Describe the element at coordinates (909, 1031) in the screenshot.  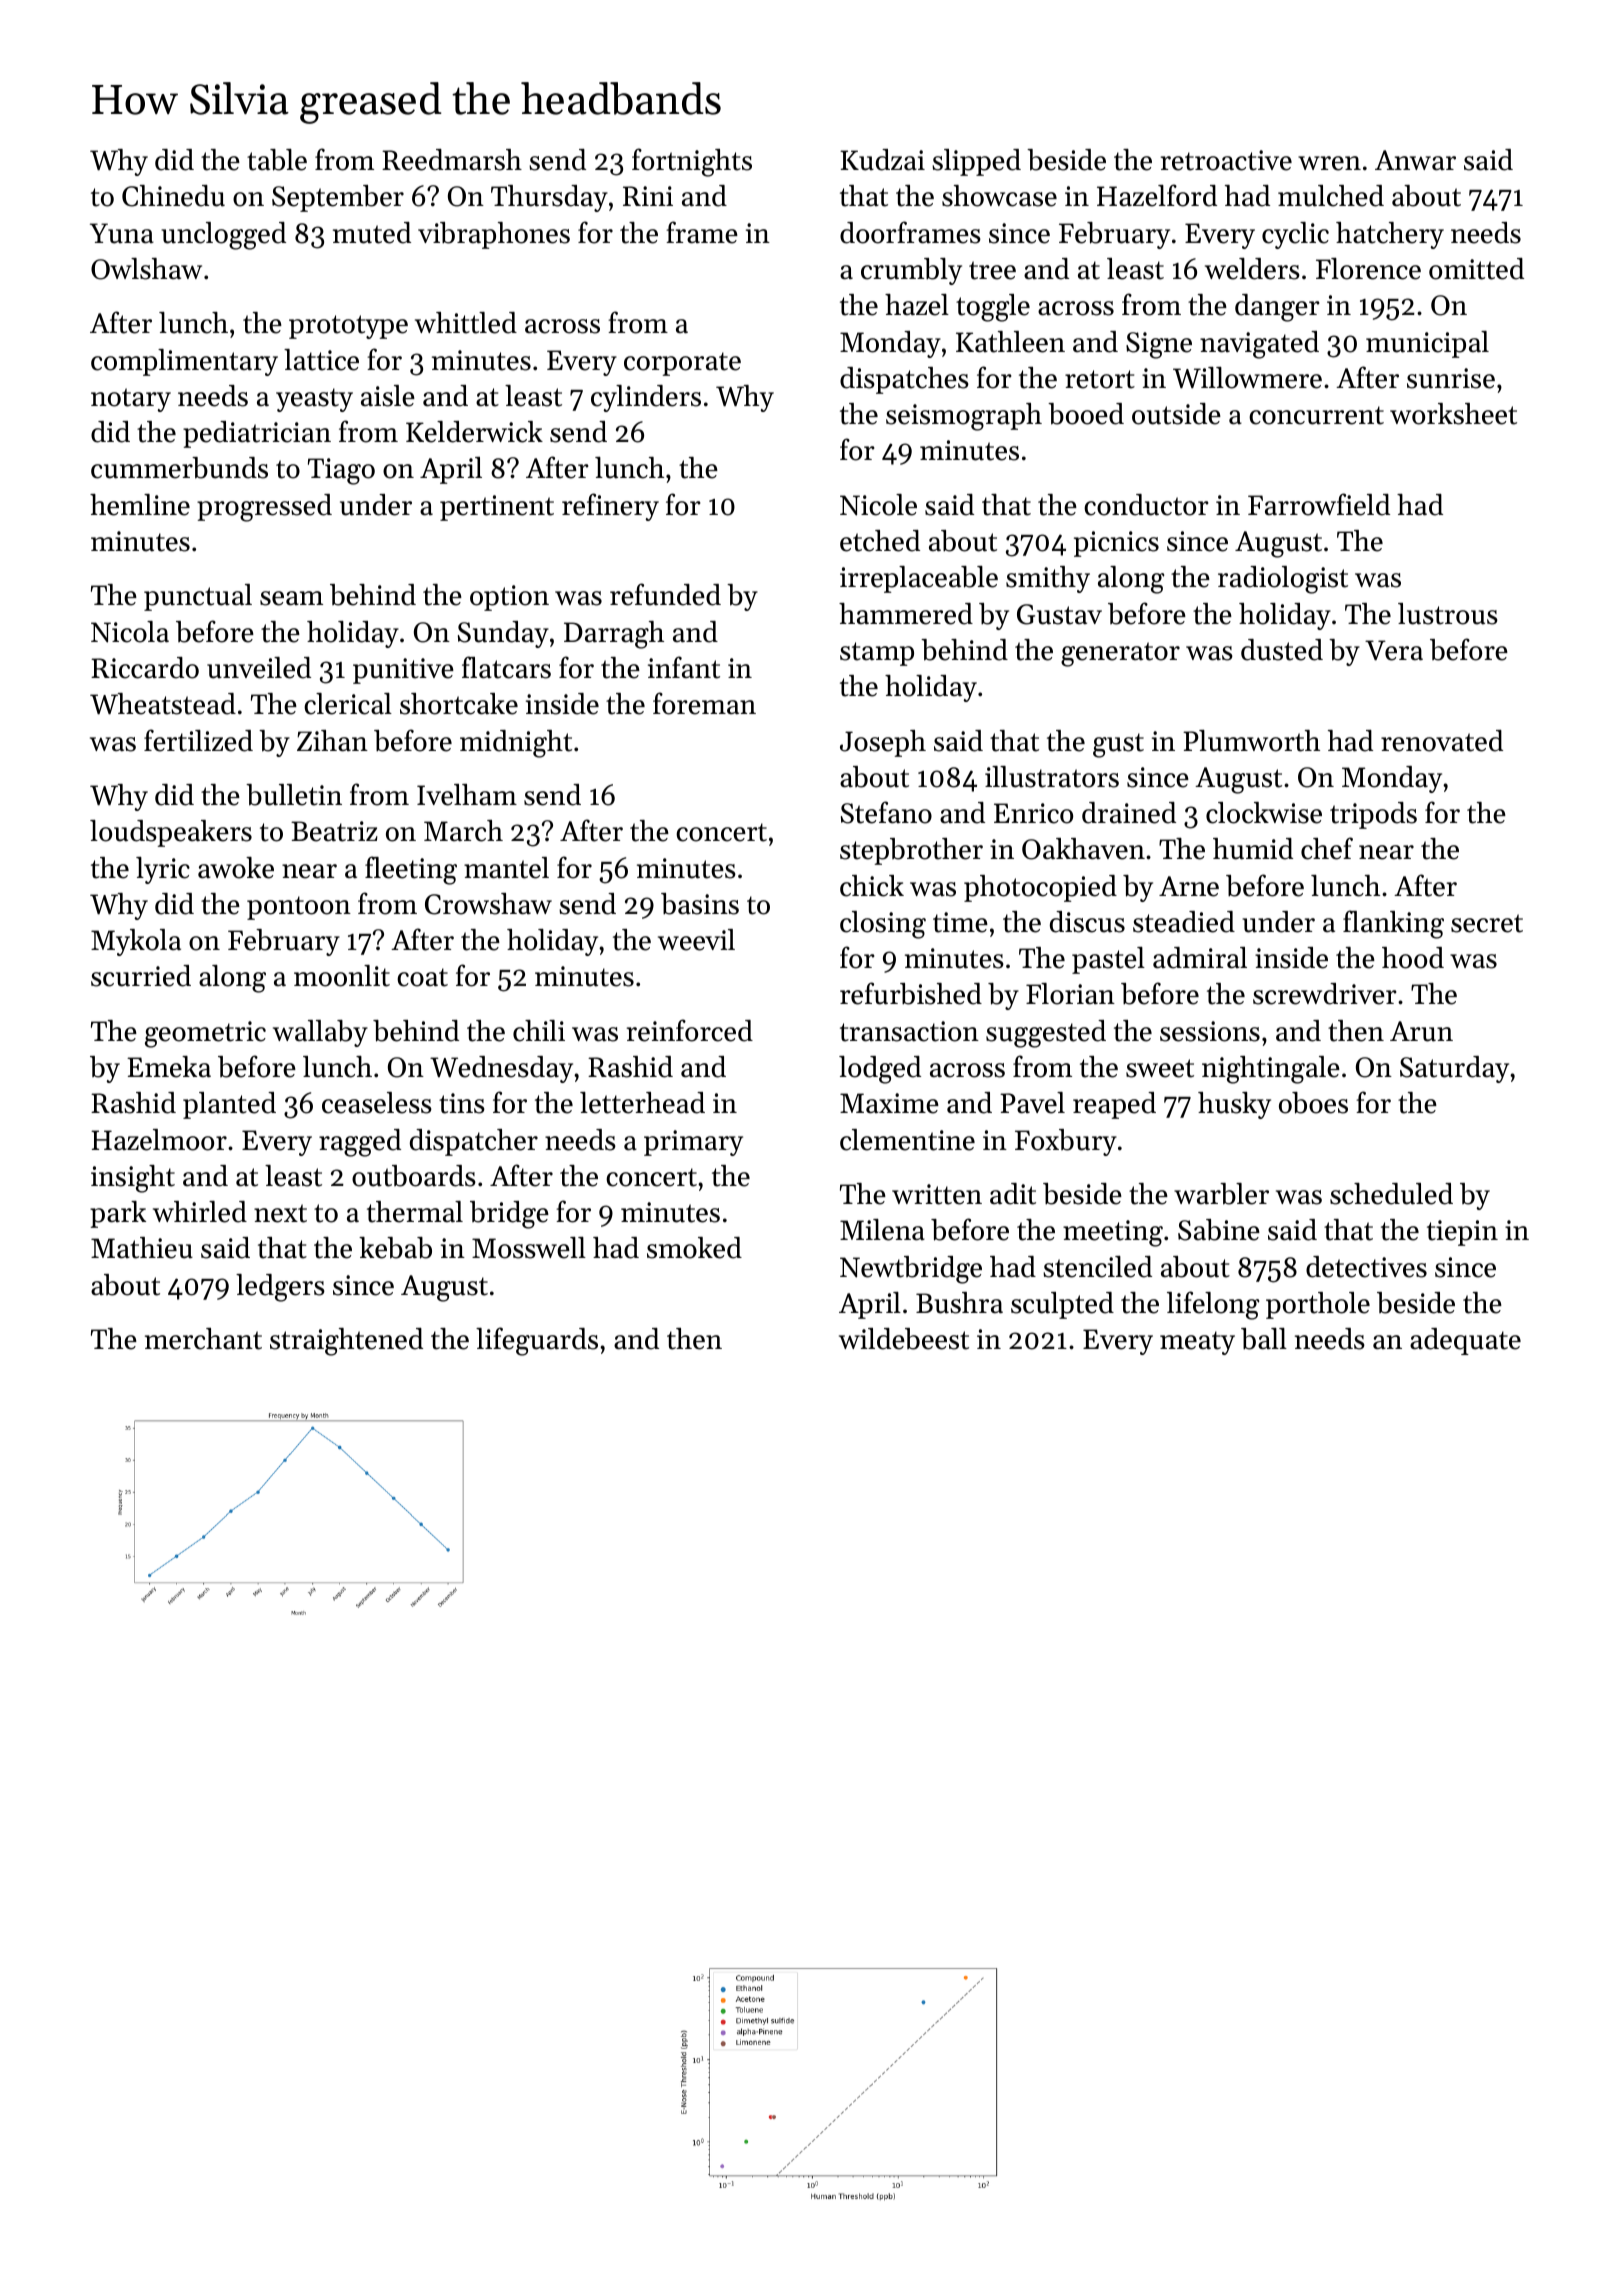
I see `transaction` at that location.
